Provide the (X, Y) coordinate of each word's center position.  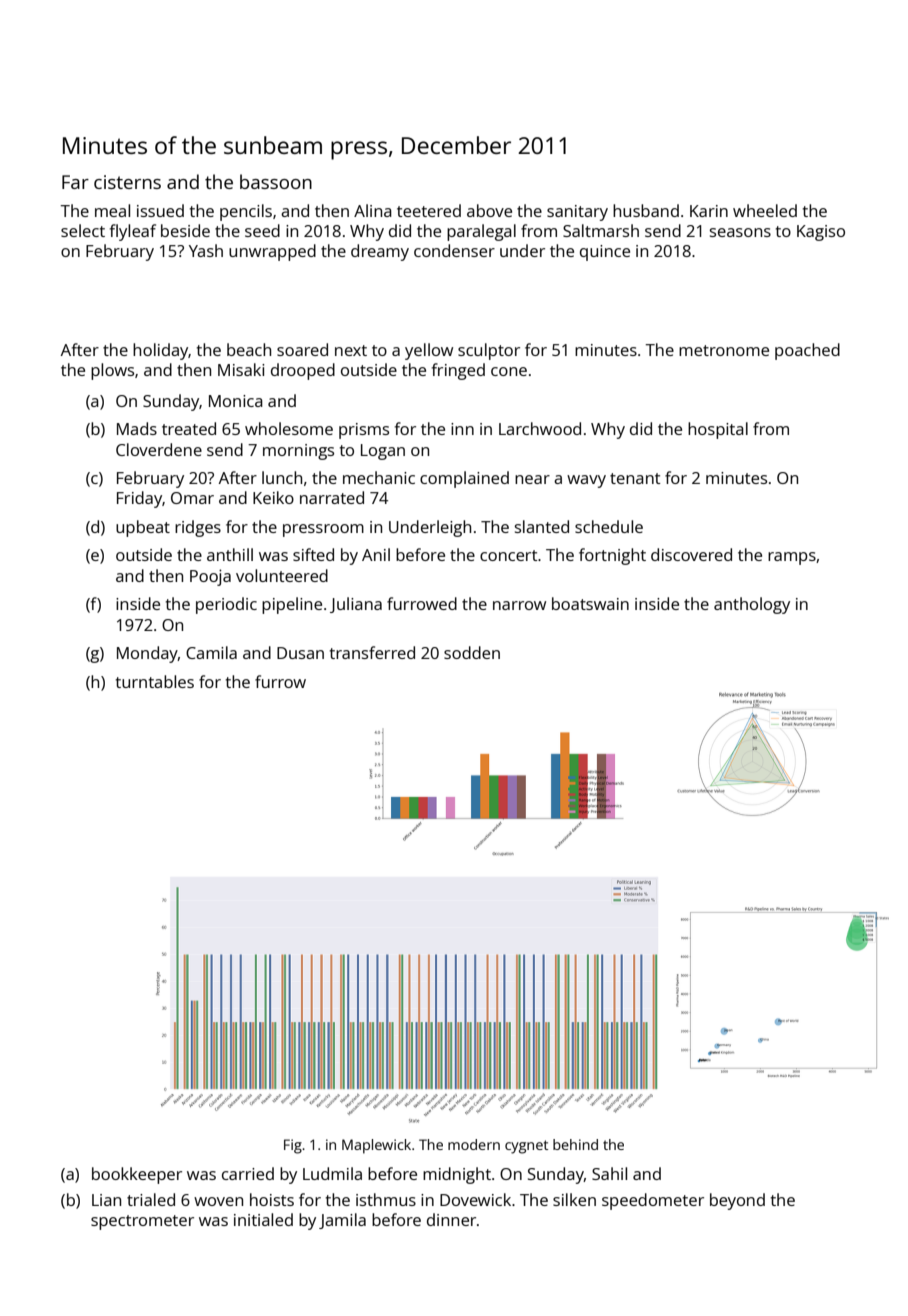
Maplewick (376, 1146)
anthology (752, 605)
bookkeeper (137, 1175)
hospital (718, 430)
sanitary (577, 213)
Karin (709, 211)
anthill (230, 554)
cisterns (127, 182)
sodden (472, 652)
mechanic (379, 477)
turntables (155, 681)
